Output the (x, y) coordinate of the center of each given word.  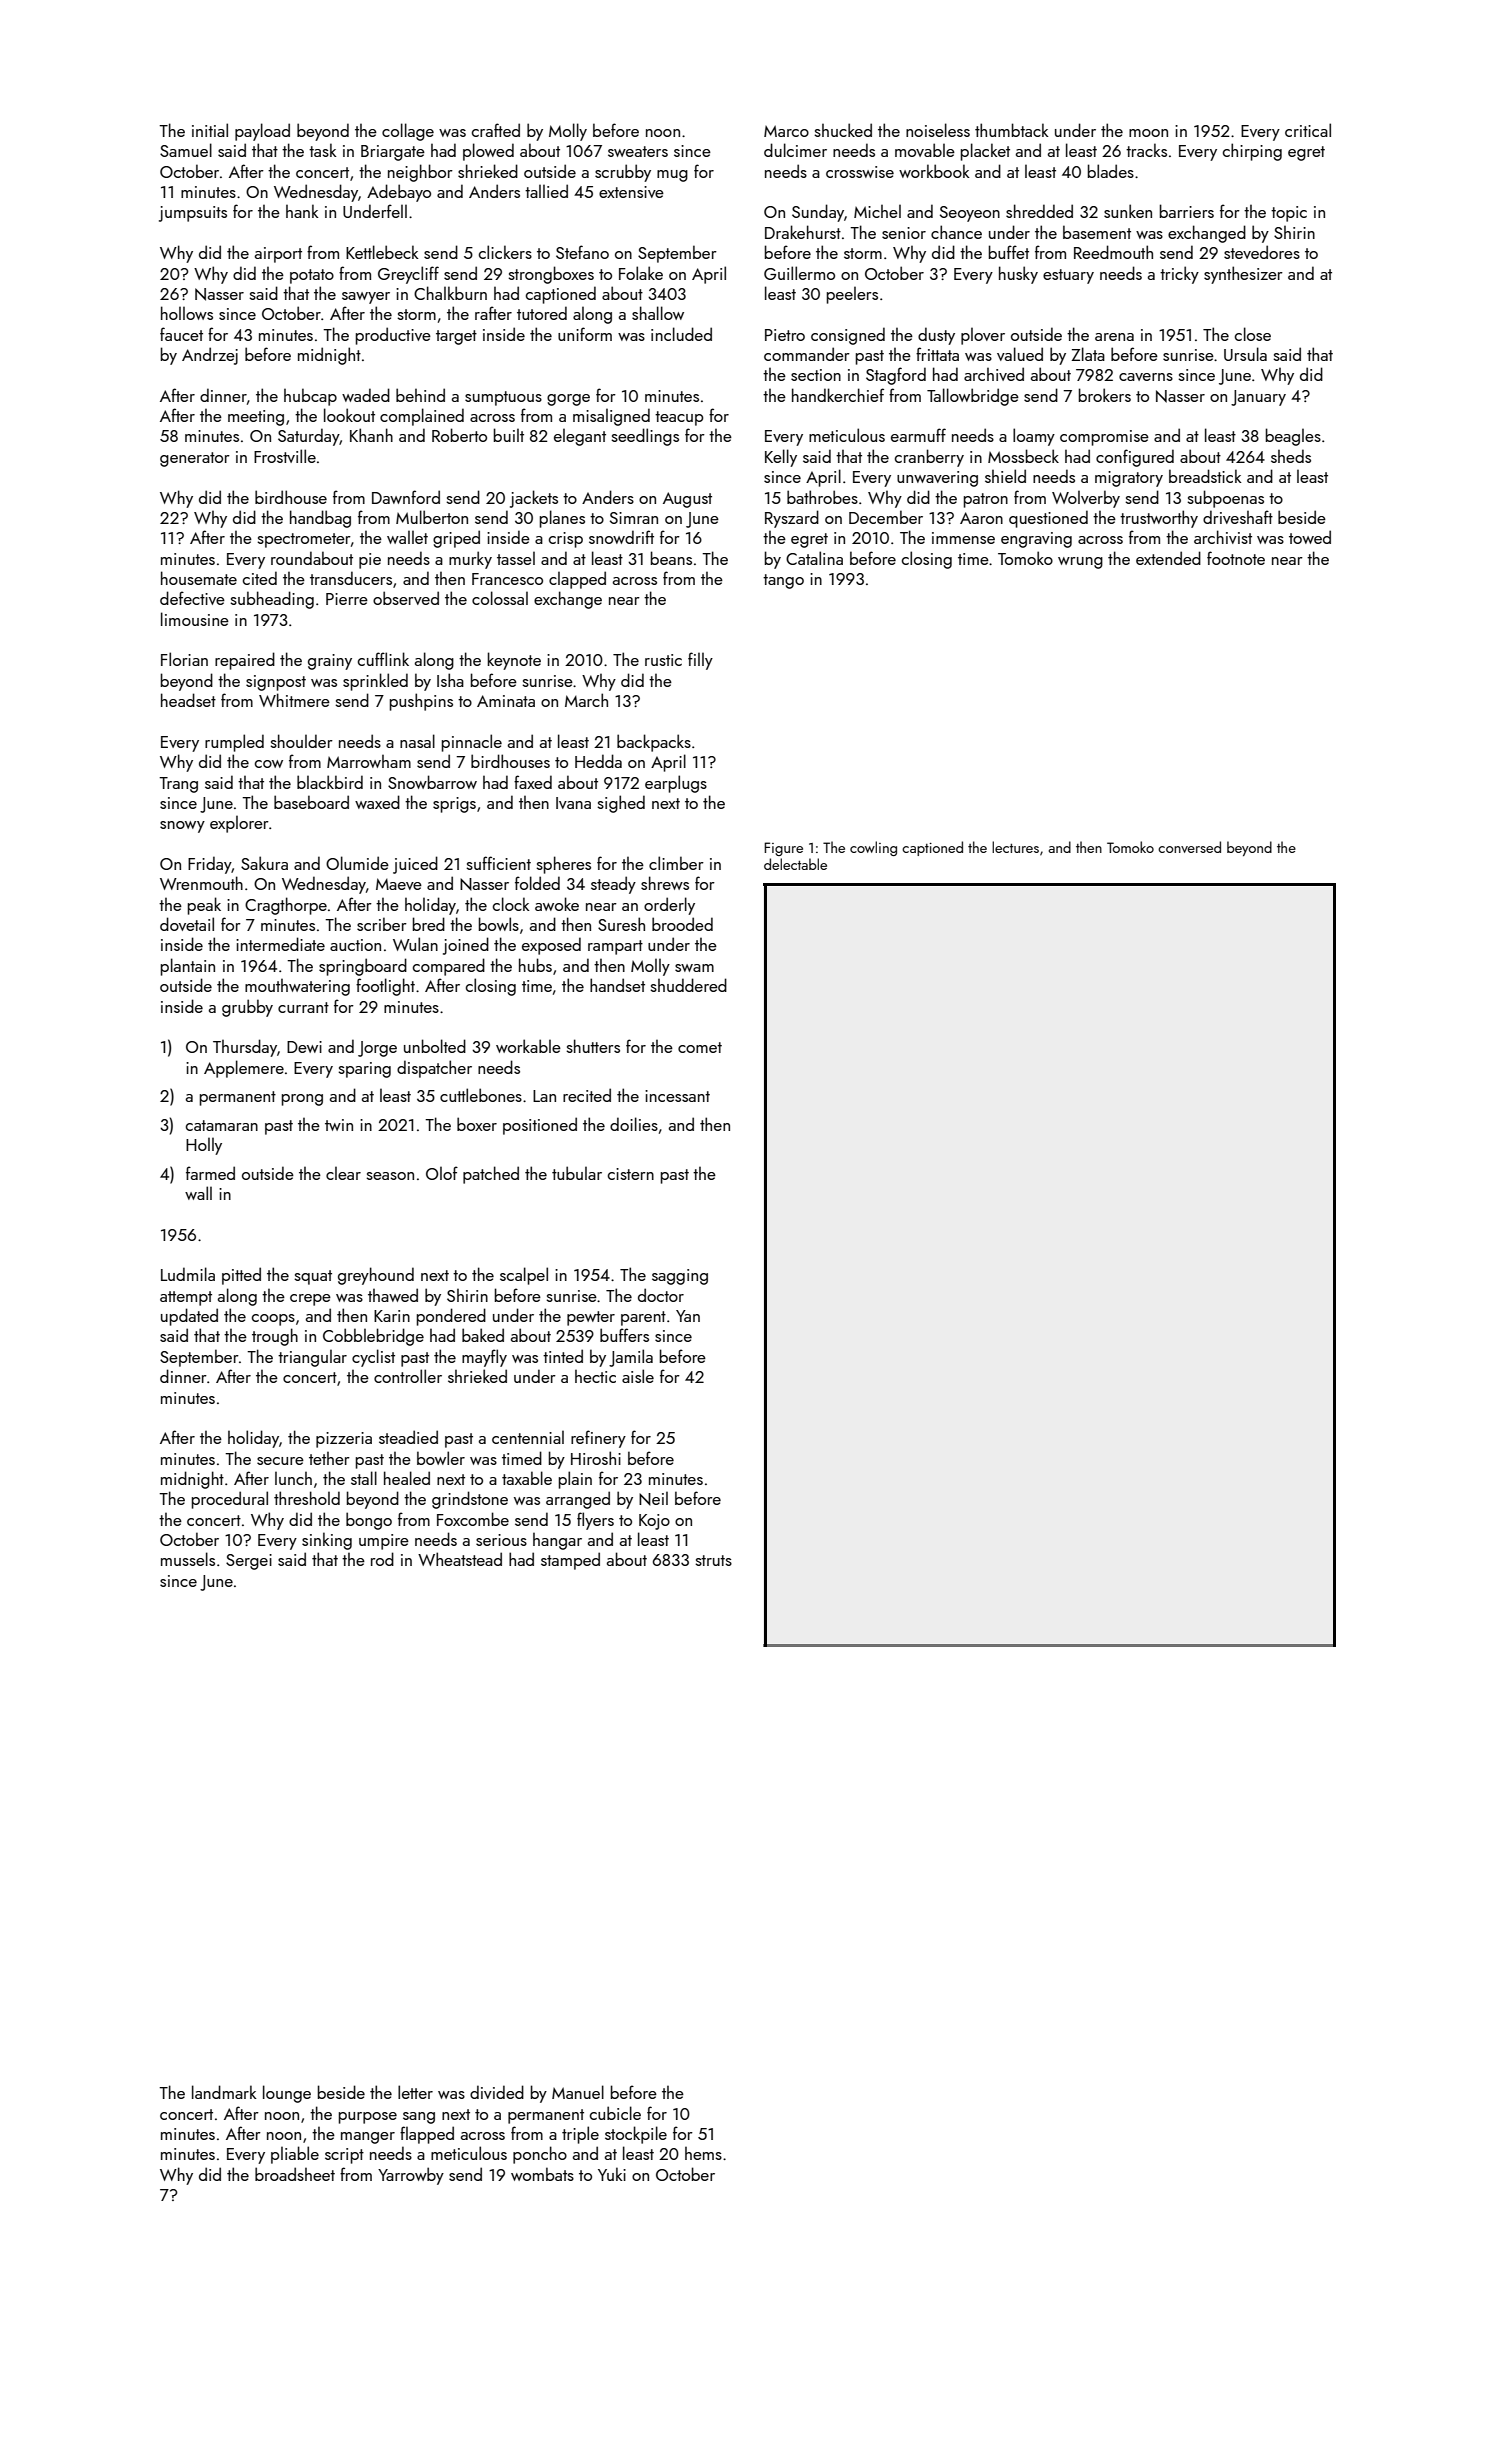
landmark (224, 2092)
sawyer (366, 298)
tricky (1179, 275)
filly (700, 661)
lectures (1015, 847)
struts (713, 1560)
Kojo (654, 1522)
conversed (1189, 847)
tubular (577, 1173)
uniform (585, 334)
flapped (427, 2135)
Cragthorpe (286, 906)
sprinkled (375, 682)
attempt (186, 1298)
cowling (873, 848)
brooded (682, 924)
